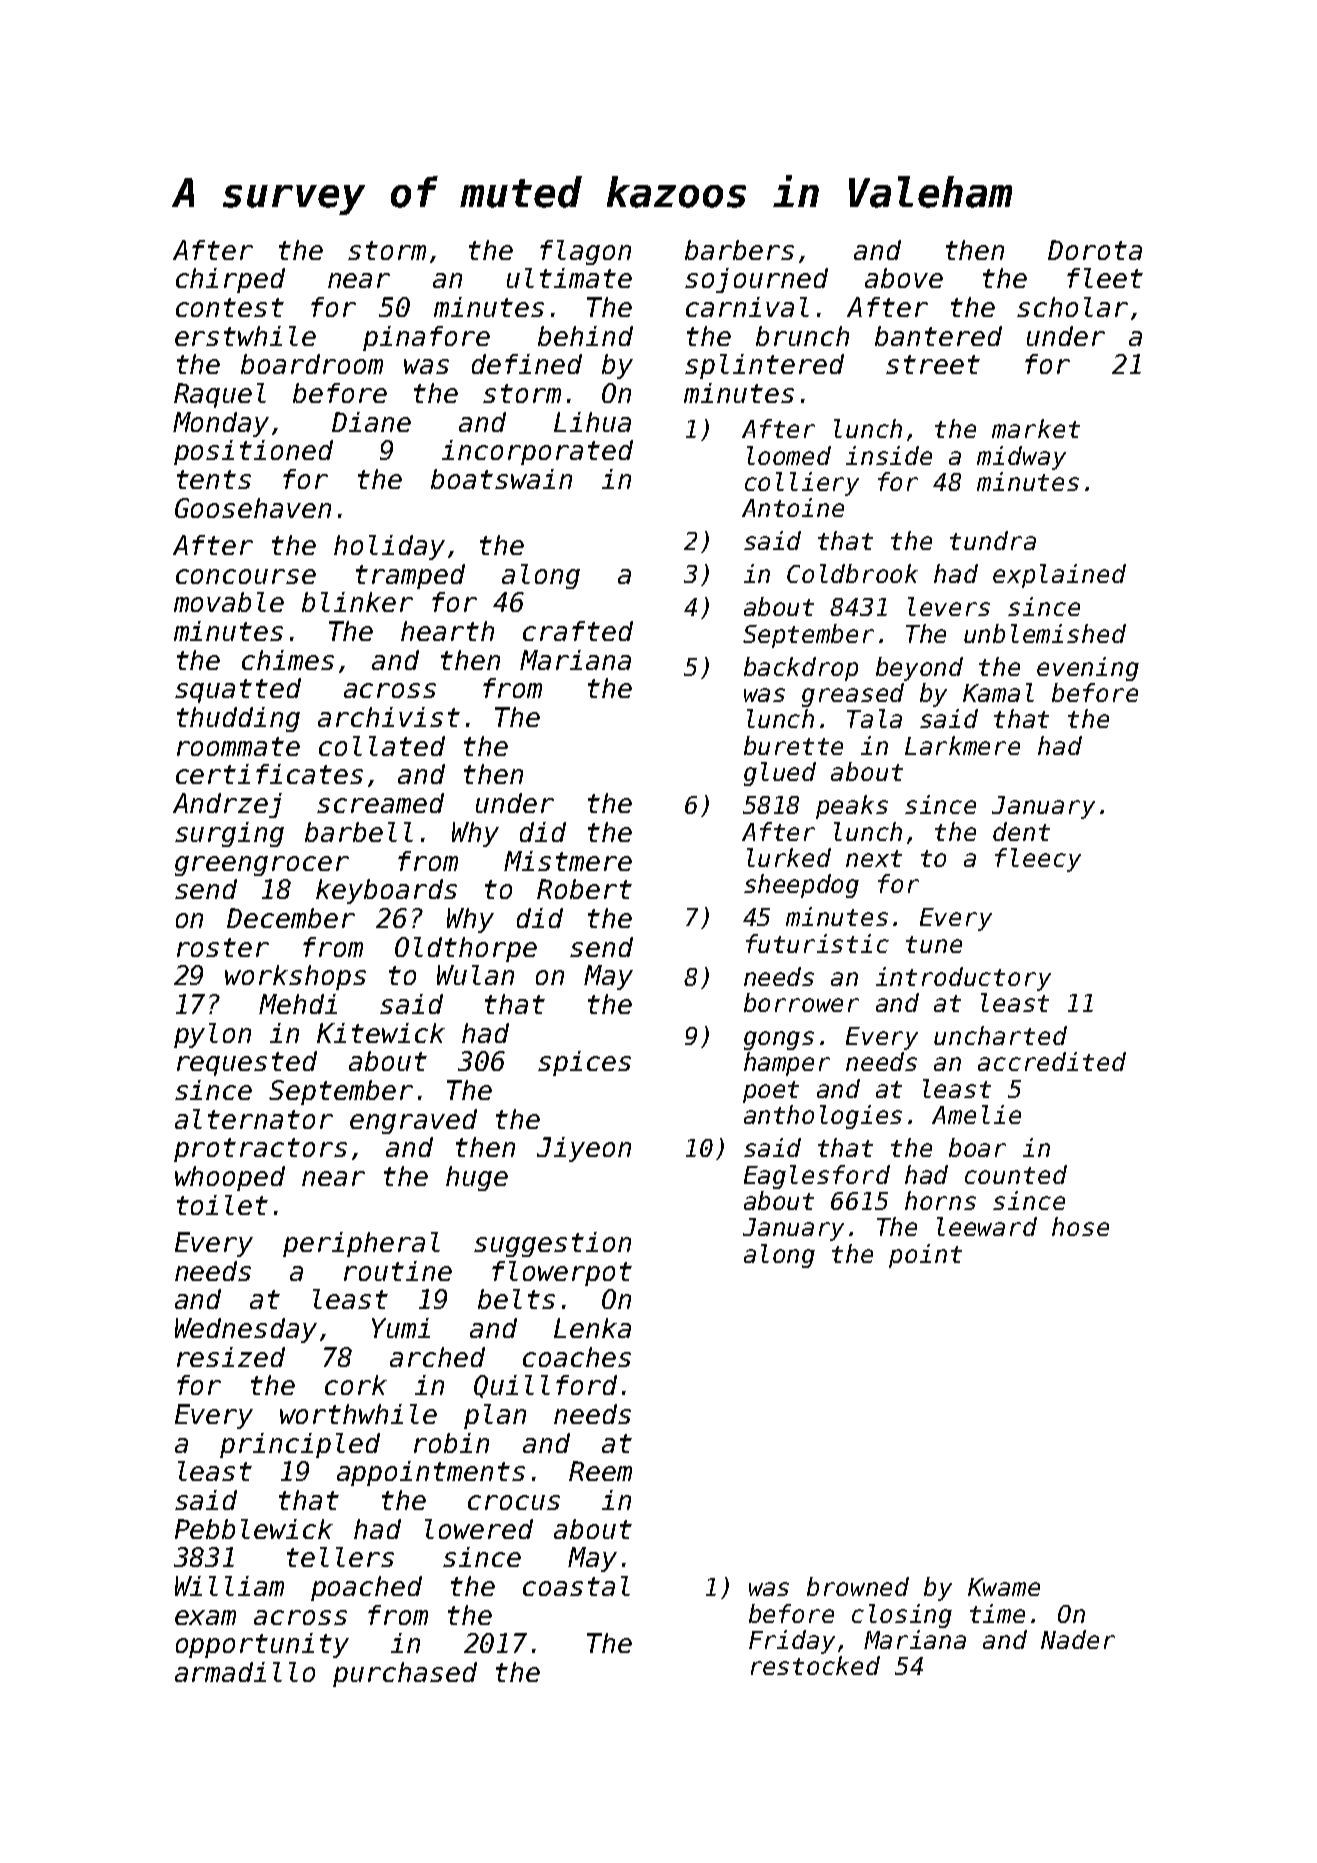 This screenshot has width=1317, height=1863. Describe the element at coordinates (578, 631) in the screenshot. I see `crafted` at that location.
